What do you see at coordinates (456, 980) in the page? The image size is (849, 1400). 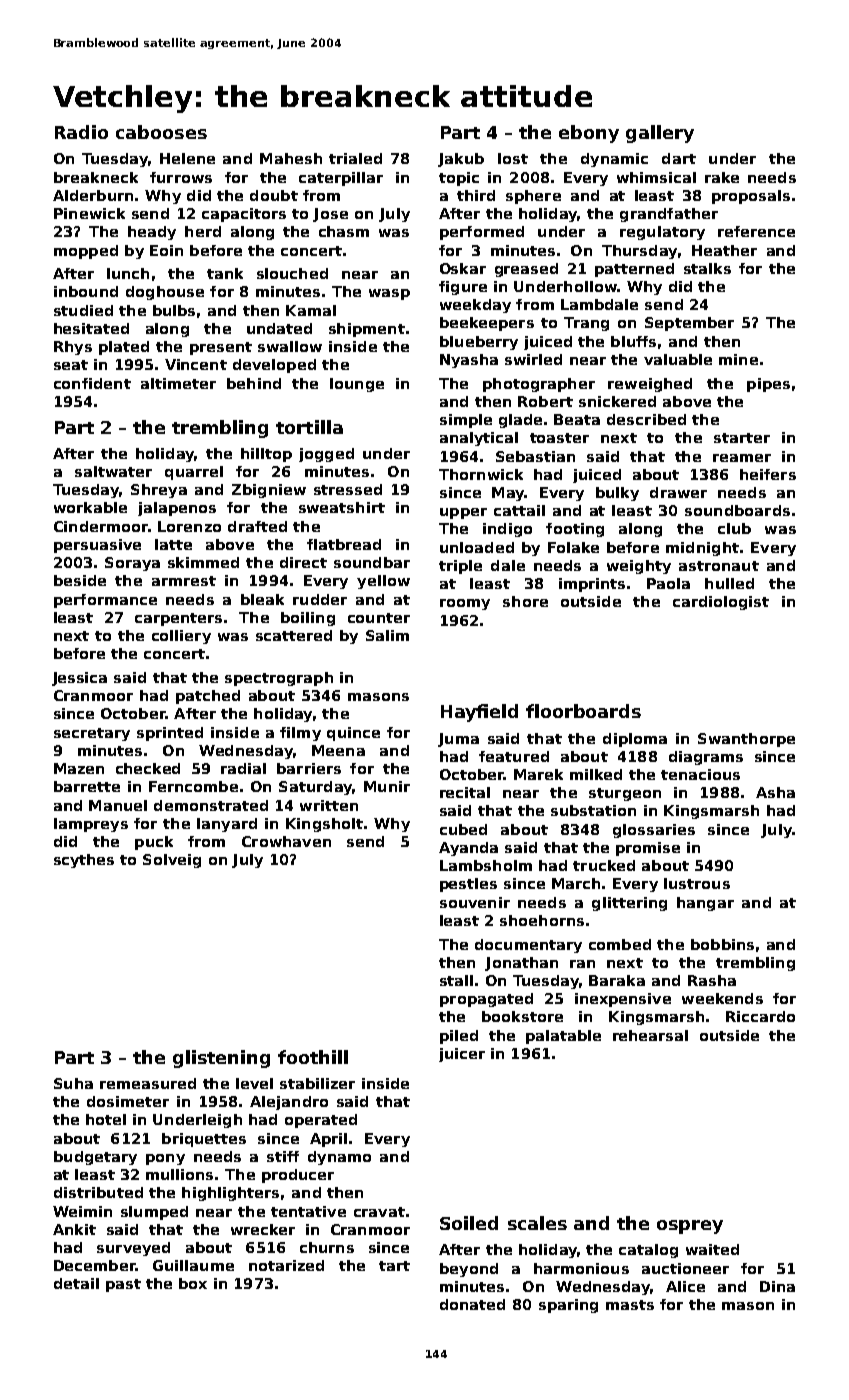 I see `stall` at bounding box center [456, 980].
